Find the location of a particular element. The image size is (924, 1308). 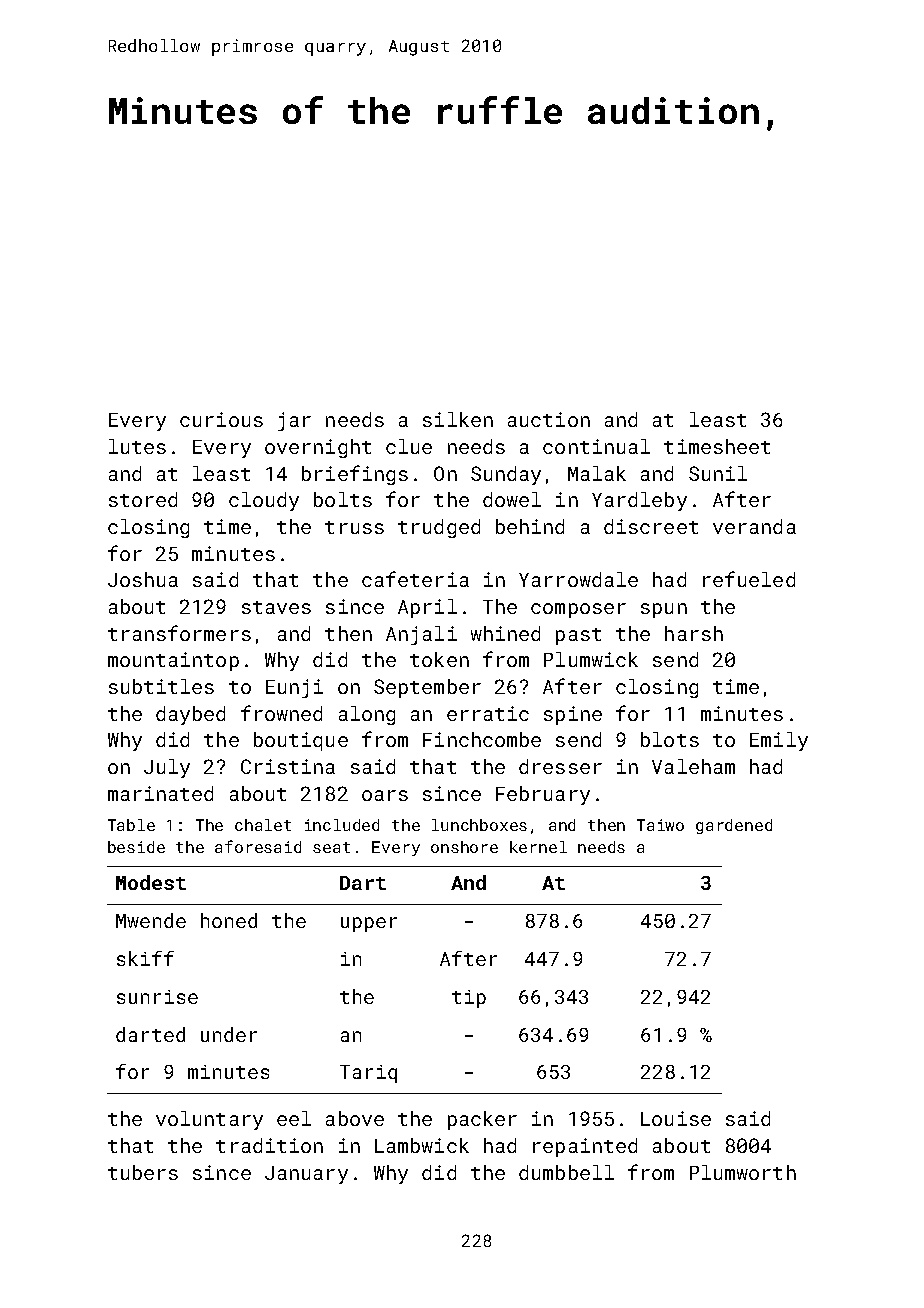

tubers is located at coordinates (143, 1172).
